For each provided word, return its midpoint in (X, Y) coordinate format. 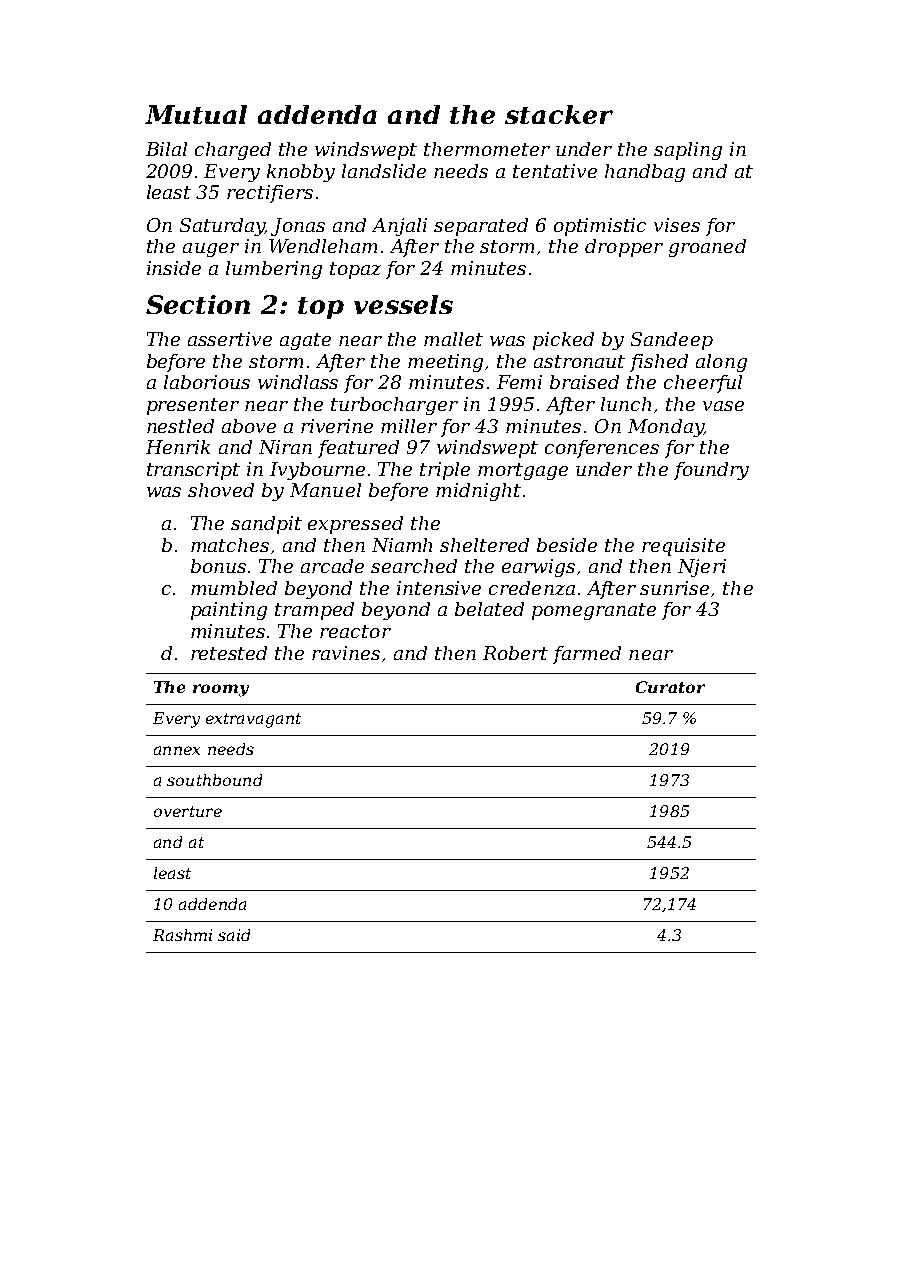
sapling (688, 151)
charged (233, 151)
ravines (346, 653)
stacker (559, 114)
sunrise (674, 588)
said (234, 935)
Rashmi (182, 935)
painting (229, 611)
